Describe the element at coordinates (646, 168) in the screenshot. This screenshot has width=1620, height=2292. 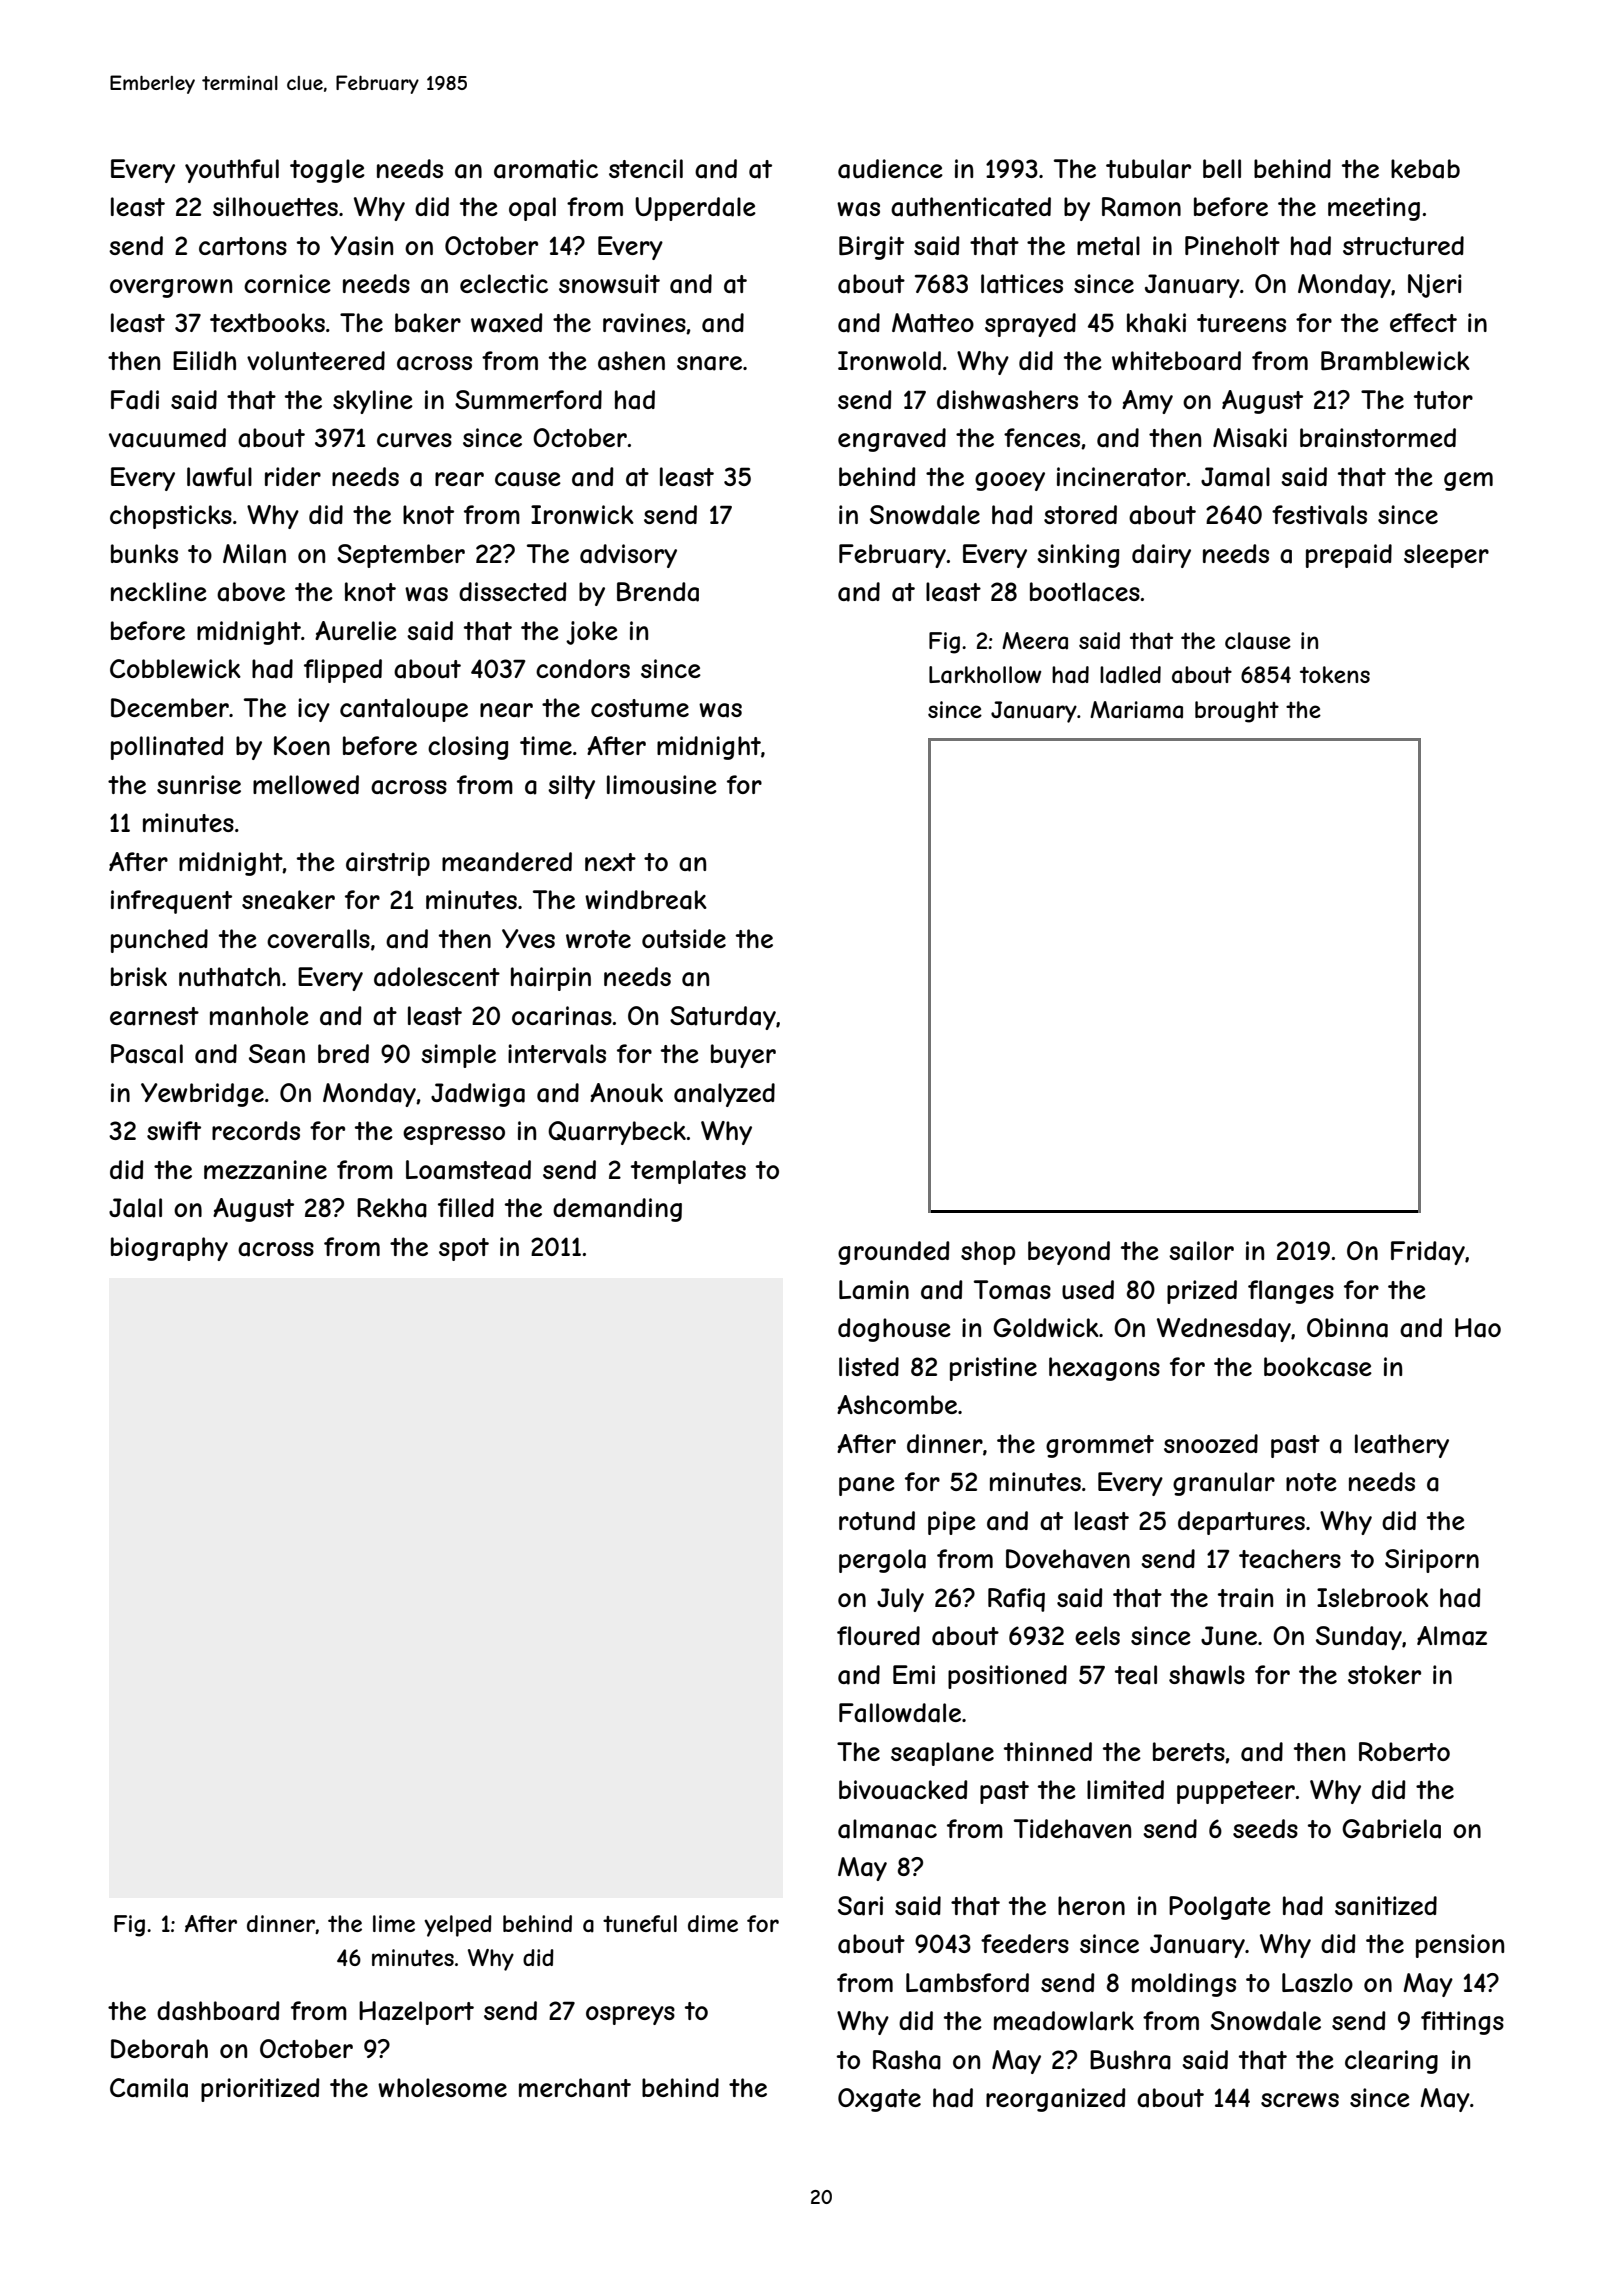
I see `stencil` at that location.
